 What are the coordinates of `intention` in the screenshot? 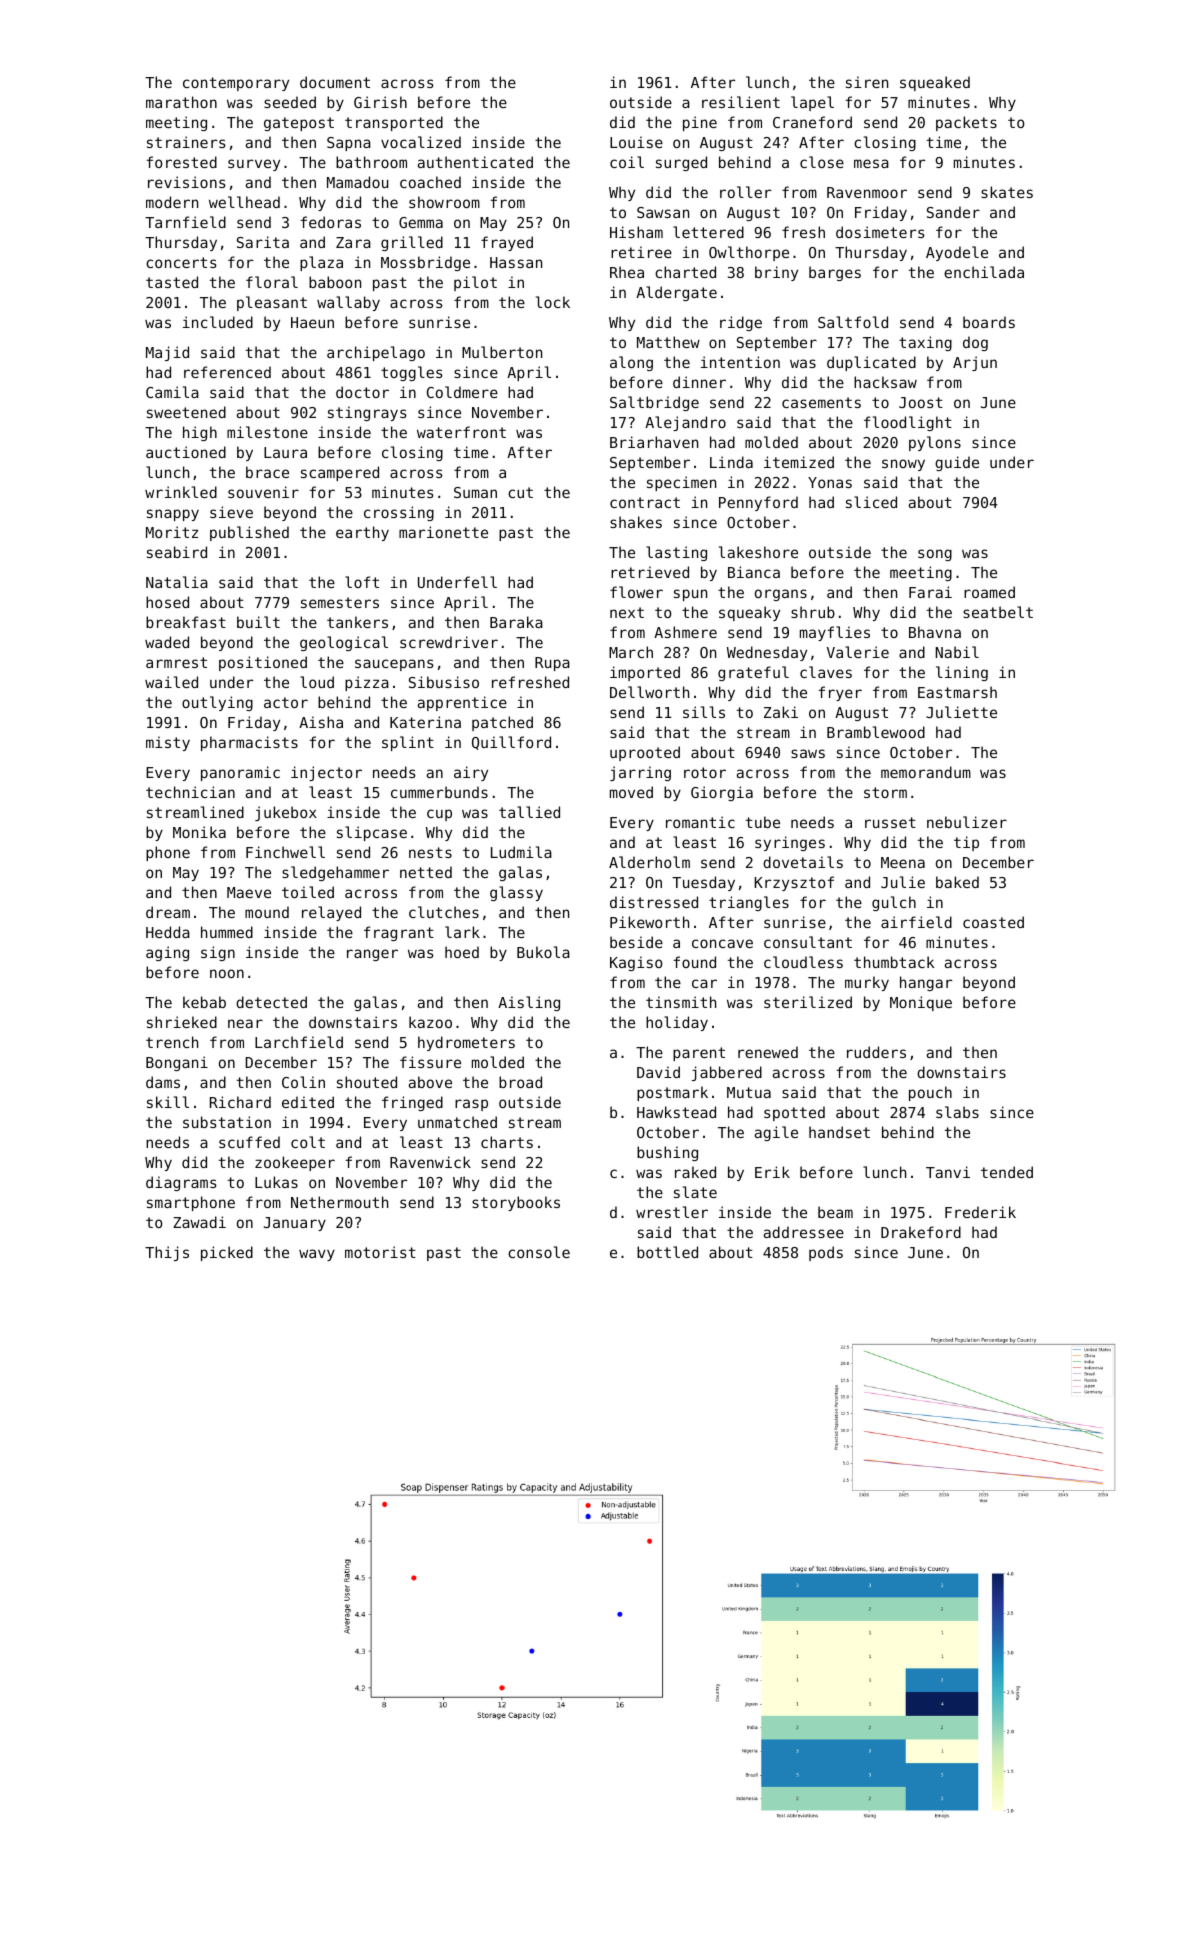 It's located at (740, 362).
